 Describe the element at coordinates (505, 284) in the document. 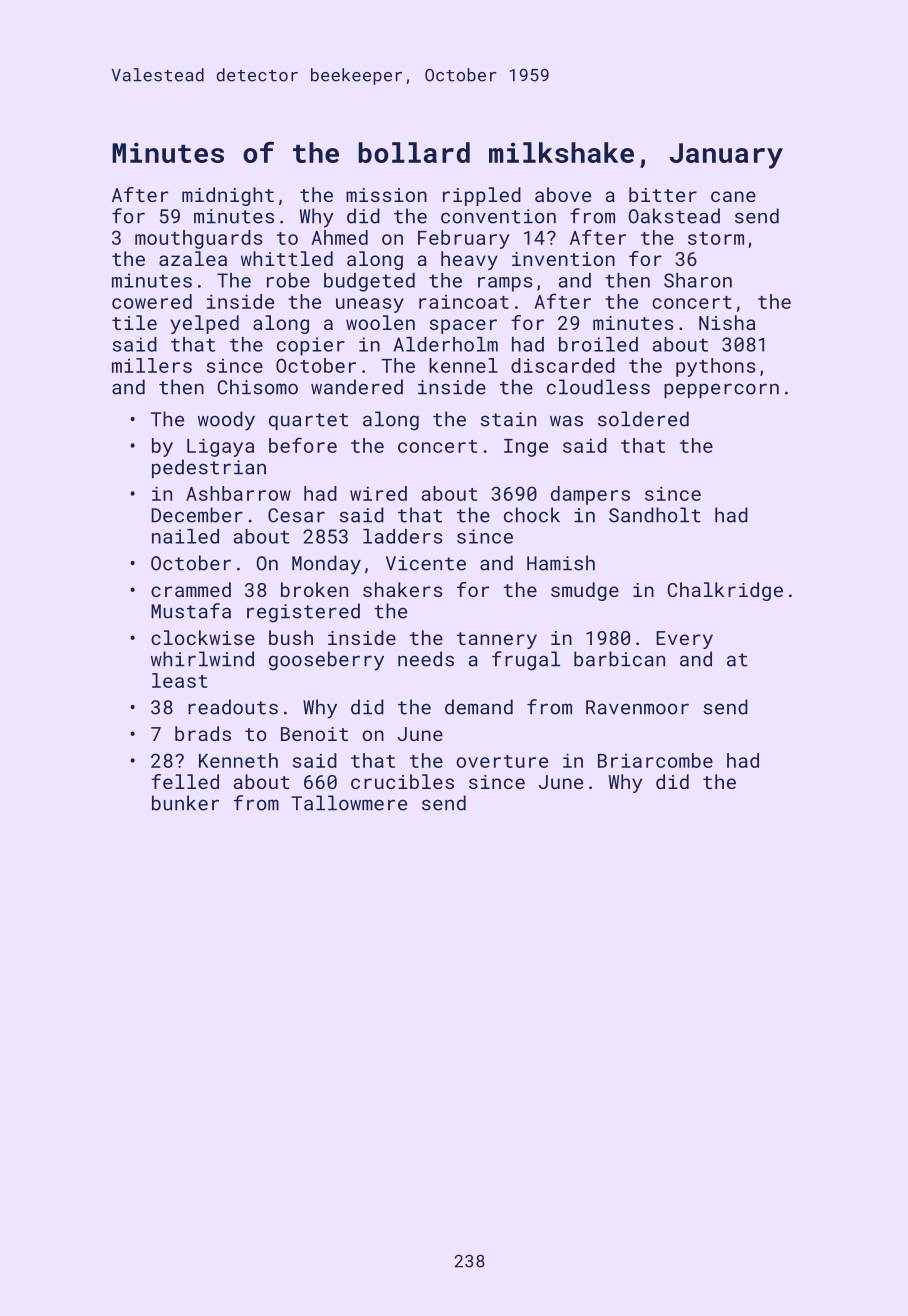

I see `ramps` at that location.
